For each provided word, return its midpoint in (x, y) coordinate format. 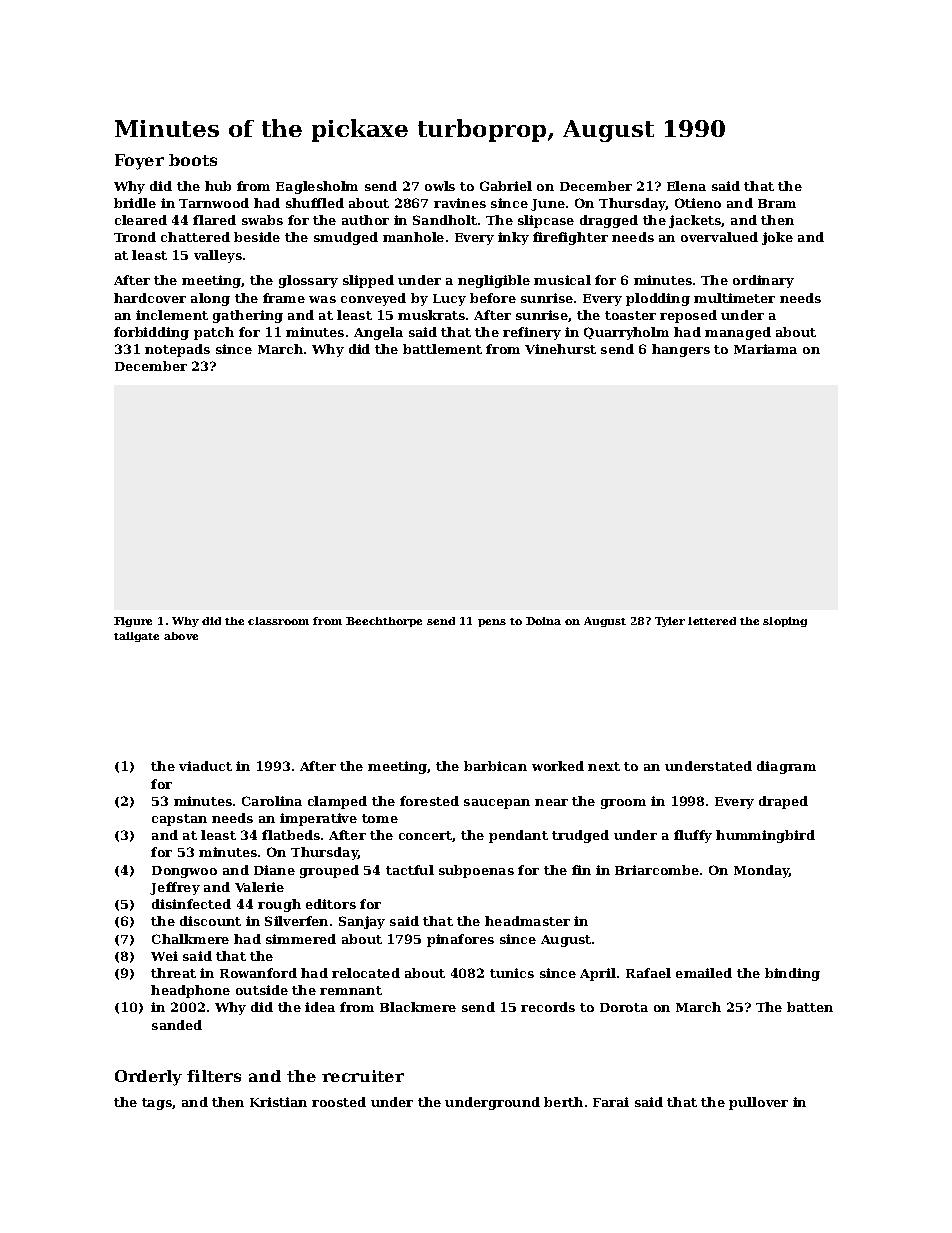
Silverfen (296, 921)
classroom (278, 621)
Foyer (139, 162)
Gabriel (506, 186)
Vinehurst (560, 349)
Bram (777, 203)
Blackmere (418, 1007)
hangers (681, 350)
